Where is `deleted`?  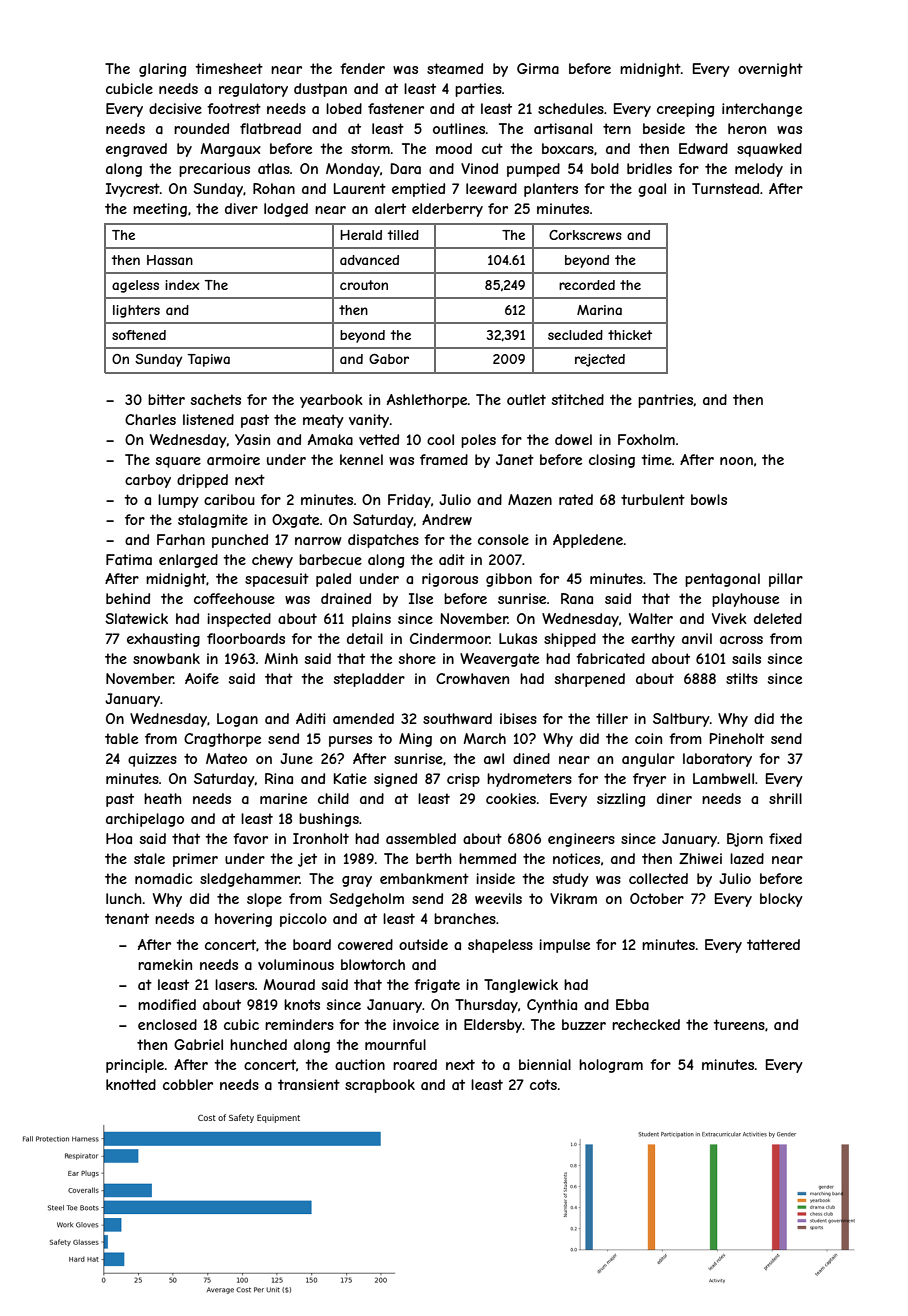
deleted is located at coordinates (778, 618).
